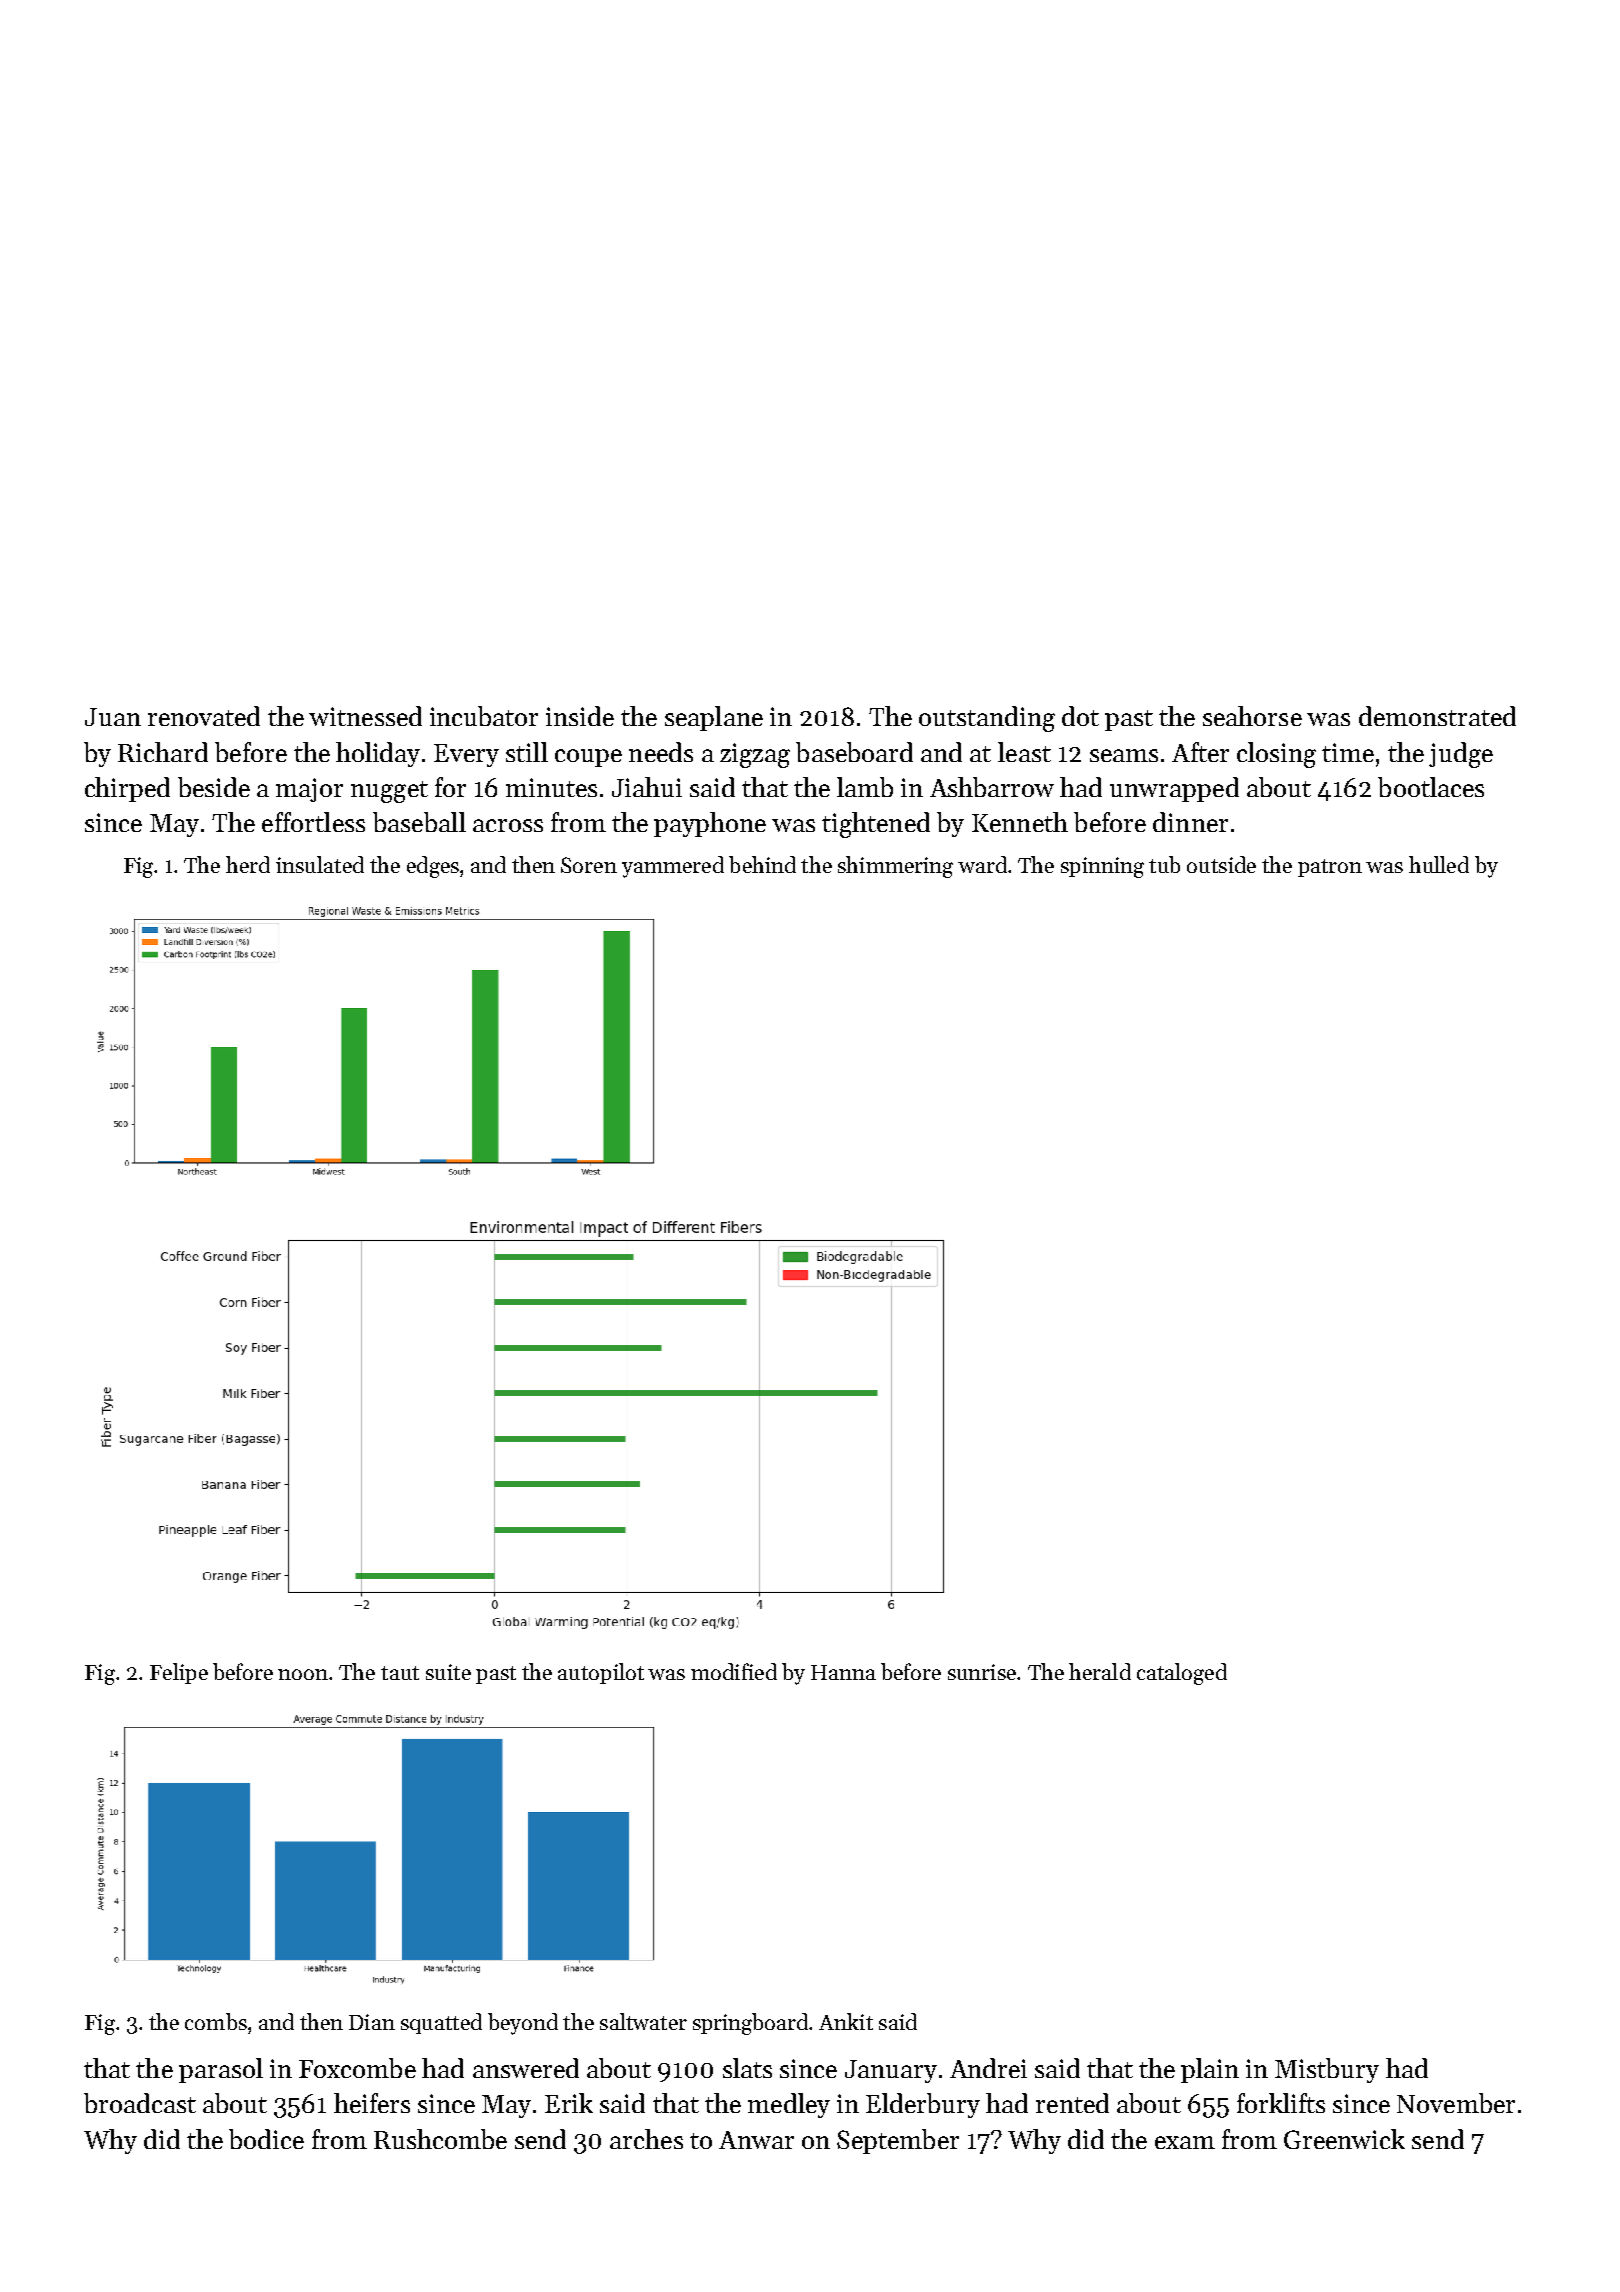 The image size is (1620, 2292). Describe the element at coordinates (1100, 1671) in the image. I see `herald` at that location.
